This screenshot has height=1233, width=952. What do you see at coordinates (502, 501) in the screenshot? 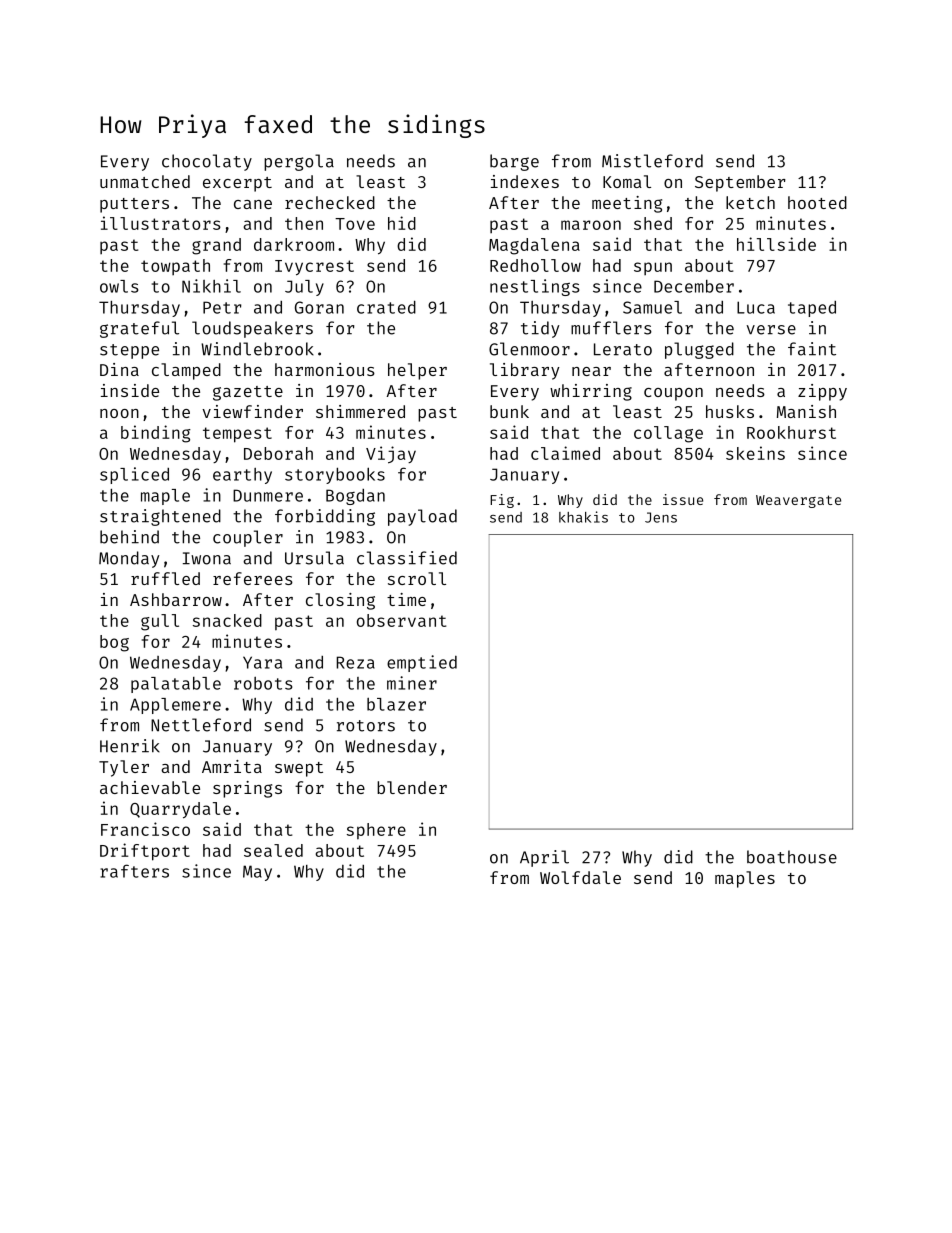
I see `Fig` at bounding box center [502, 501].
